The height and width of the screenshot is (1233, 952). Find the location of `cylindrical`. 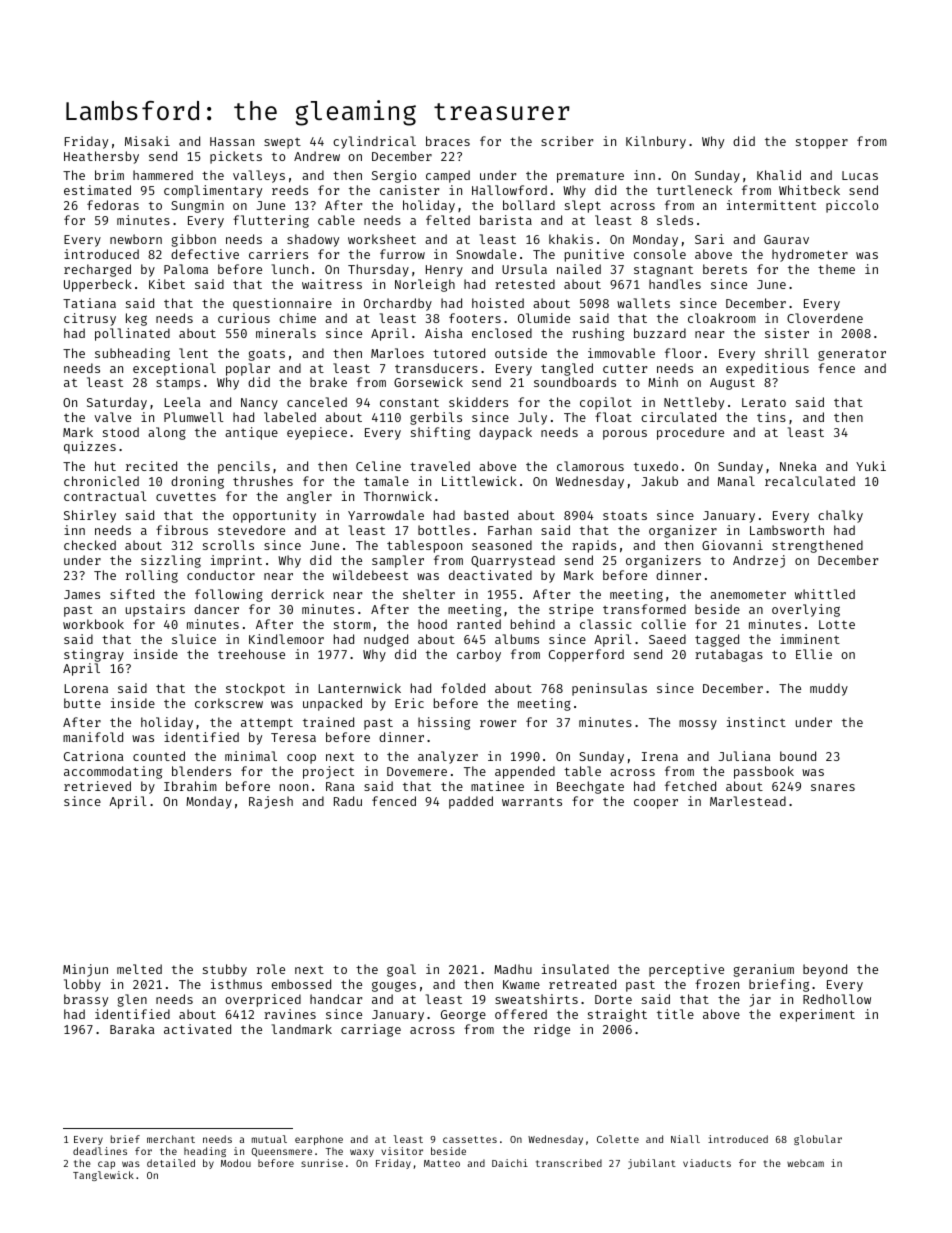

cylindrical is located at coordinates (374, 142).
